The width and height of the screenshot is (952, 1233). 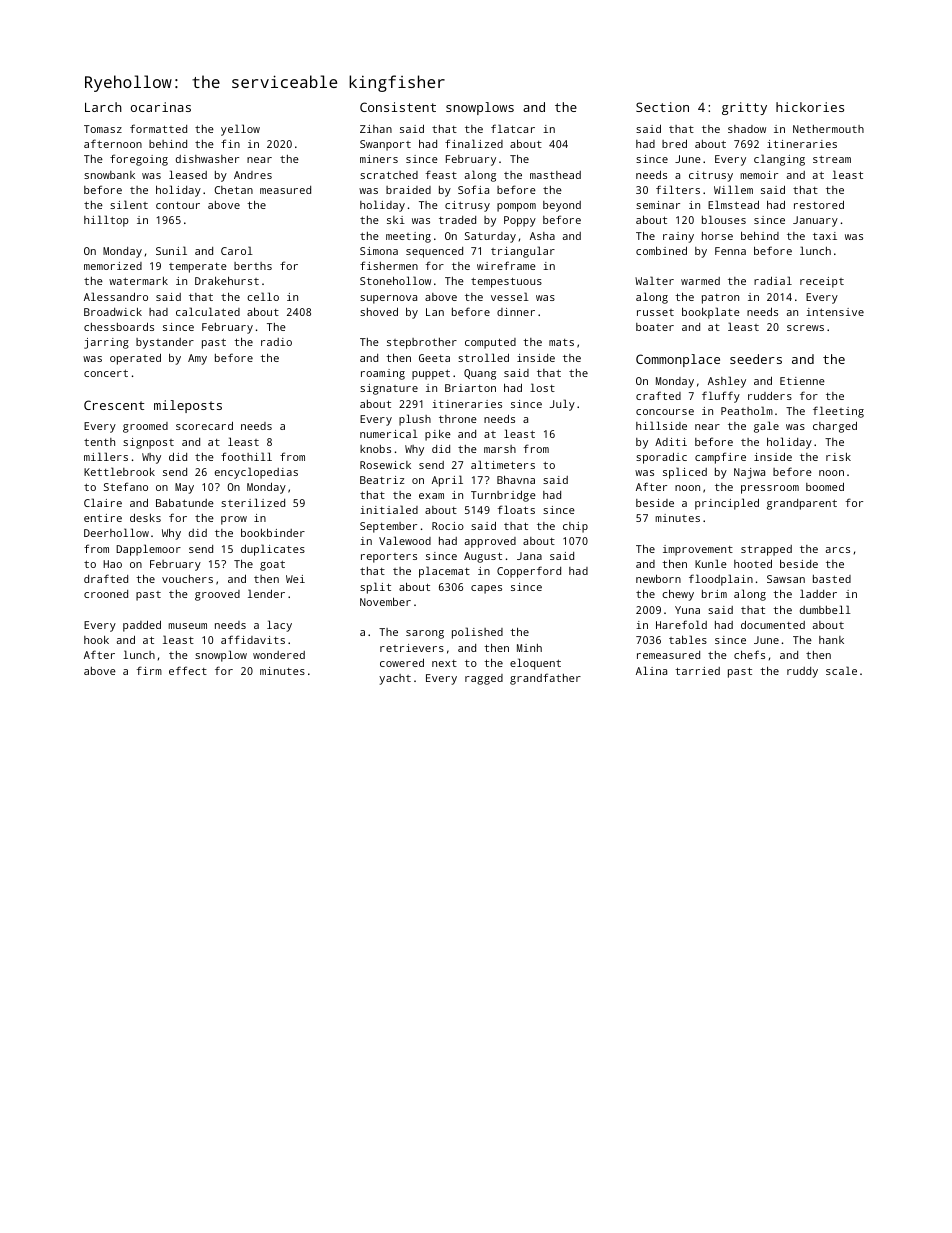 What do you see at coordinates (474, 143) in the screenshot?
I see `finalized` at bounding box center [474, 143].
